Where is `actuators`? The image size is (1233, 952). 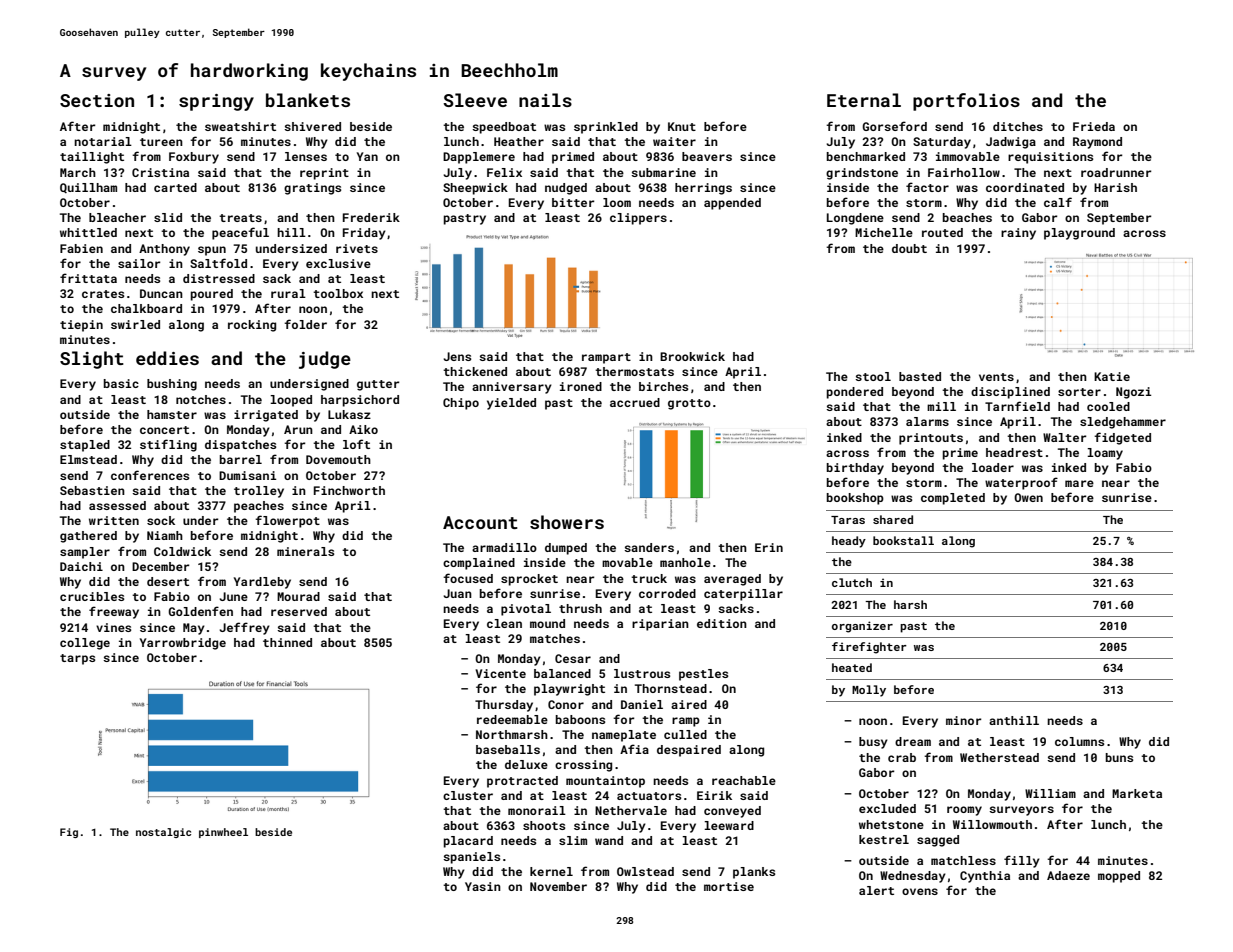
actuators is located at coordinates (649, 796).
